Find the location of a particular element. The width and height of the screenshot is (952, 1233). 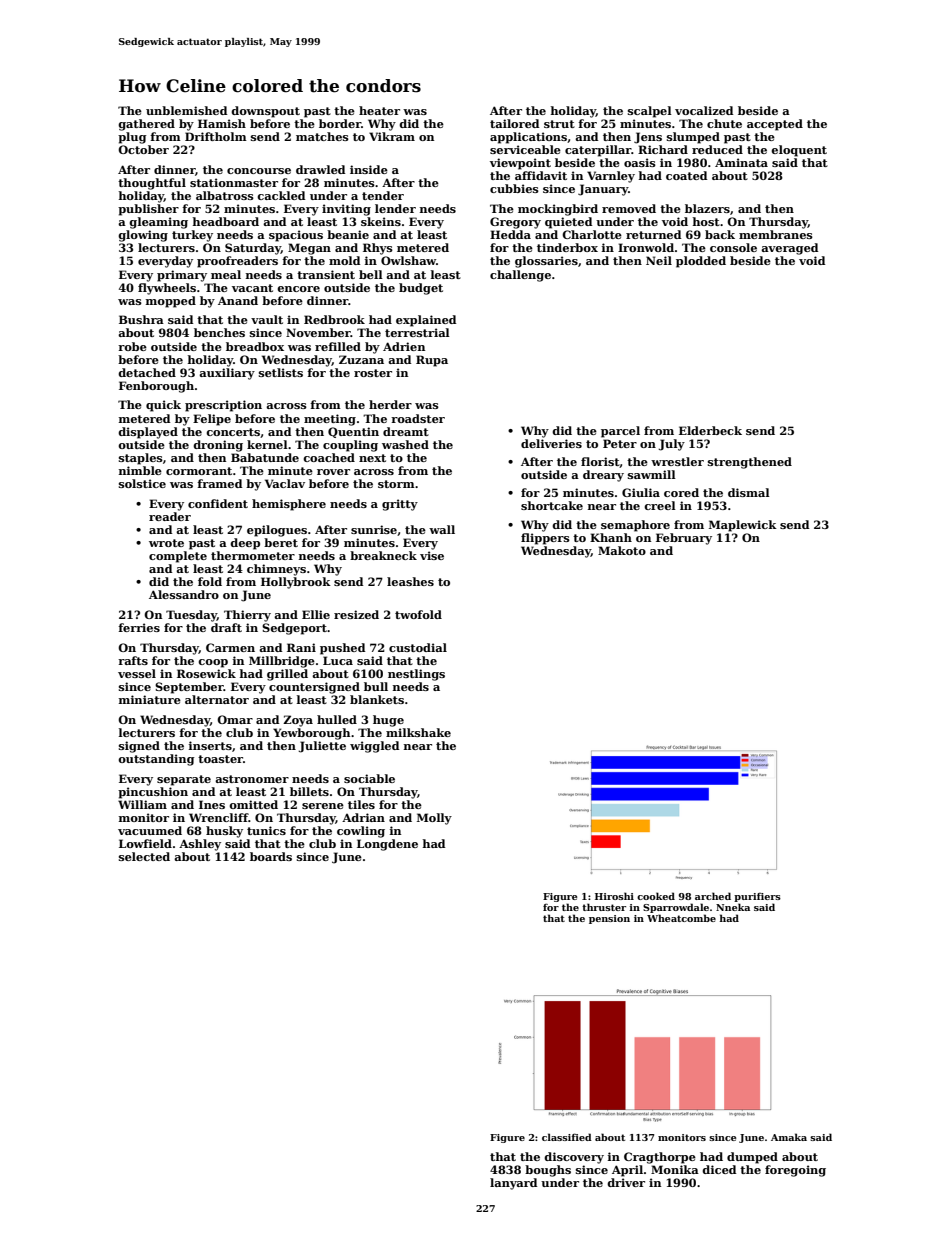

huge is located at coordinates (388, 721).
